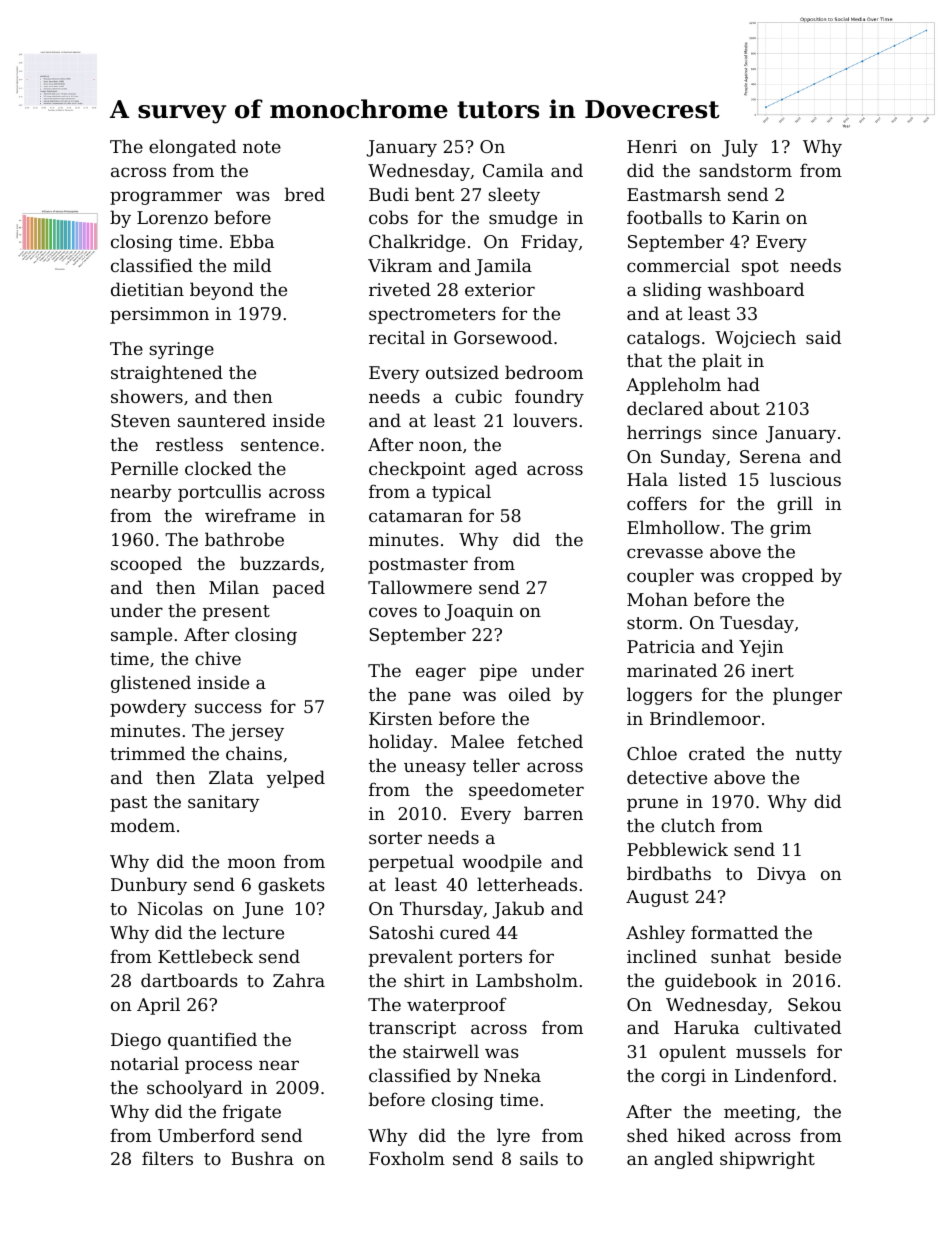 Image resolution: width=952 pixels, height=1233 pixels. Describe the element at coordinates (657, 503) in the screenshot. I see `coffers` at that location.
